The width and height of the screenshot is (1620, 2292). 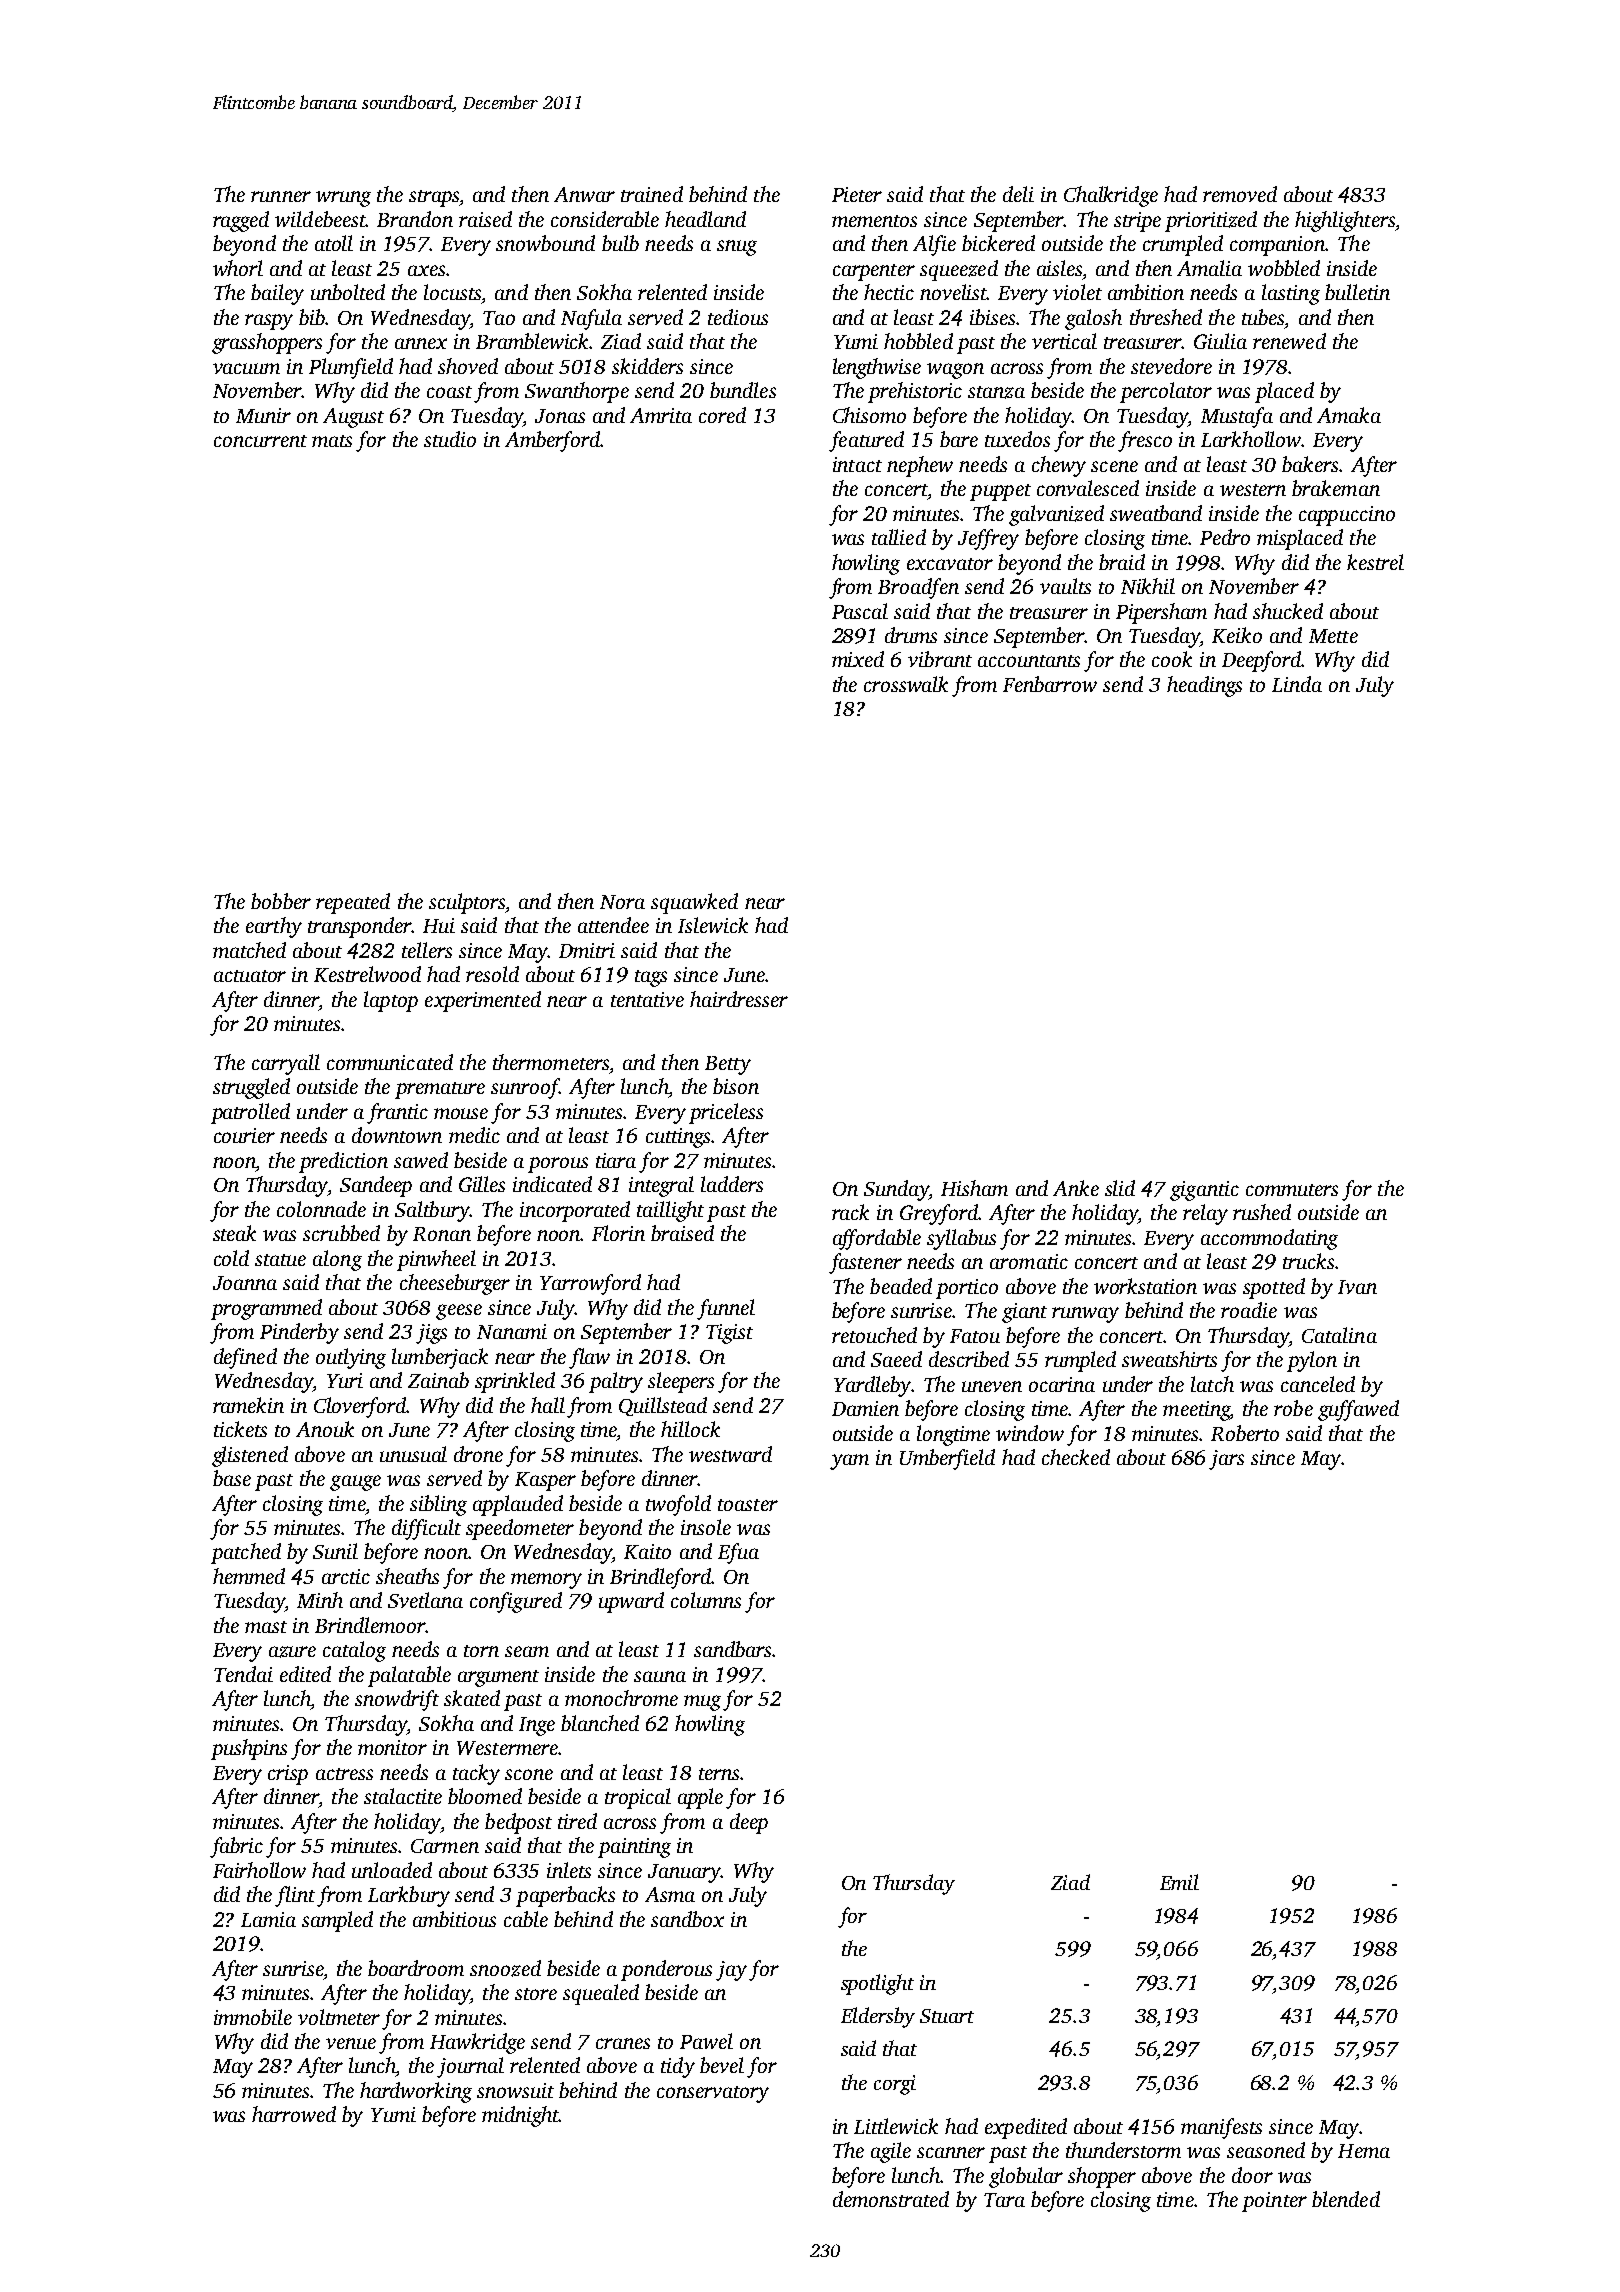 What do you see at coordinates (467, 903) in the screenshot?
I see `sculptors` at bounding box center [467, 903].
